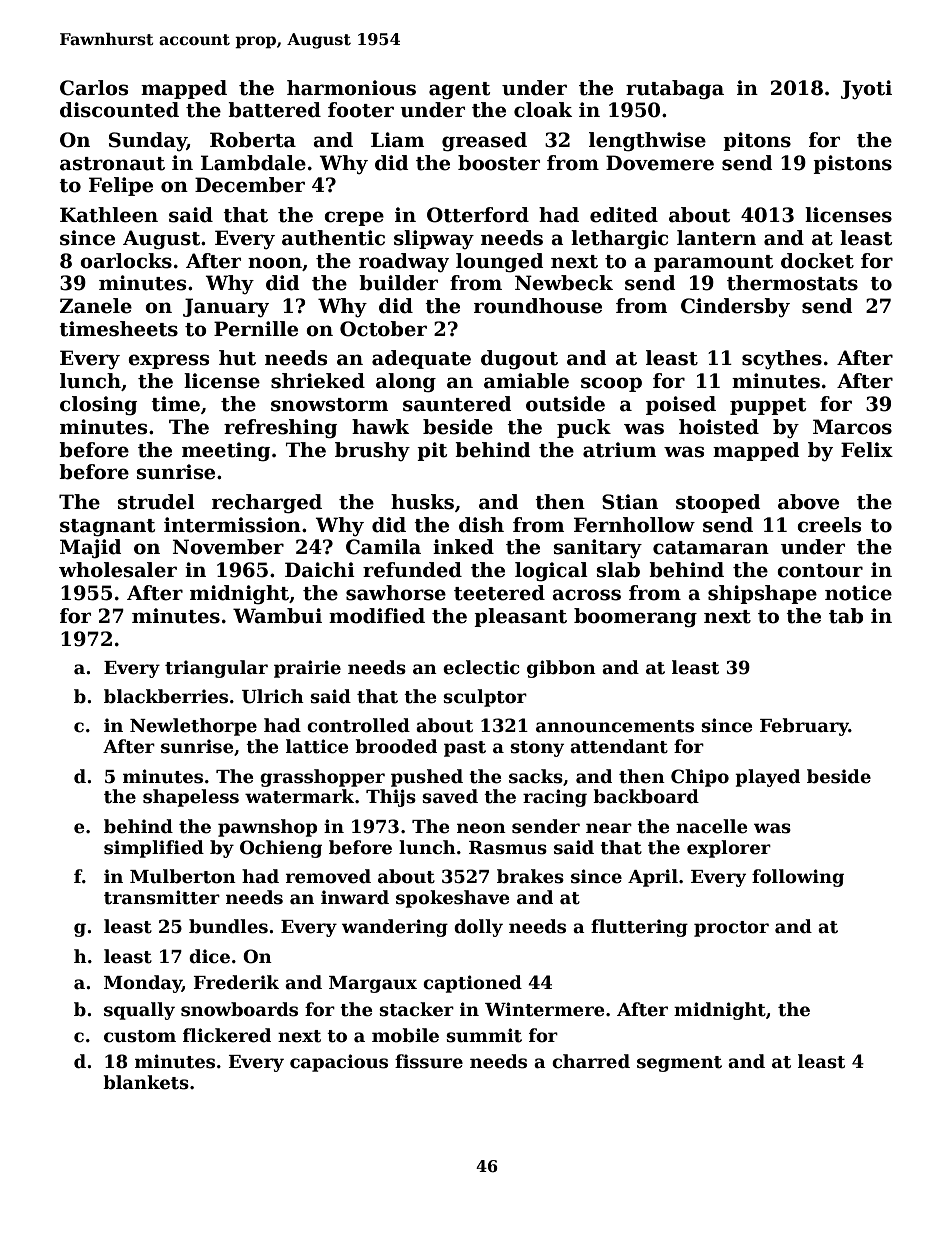 The image size is (952, 1233). Describe the element at coordinates (358, 725) in the screenshot. I see `controlled` at that location.
